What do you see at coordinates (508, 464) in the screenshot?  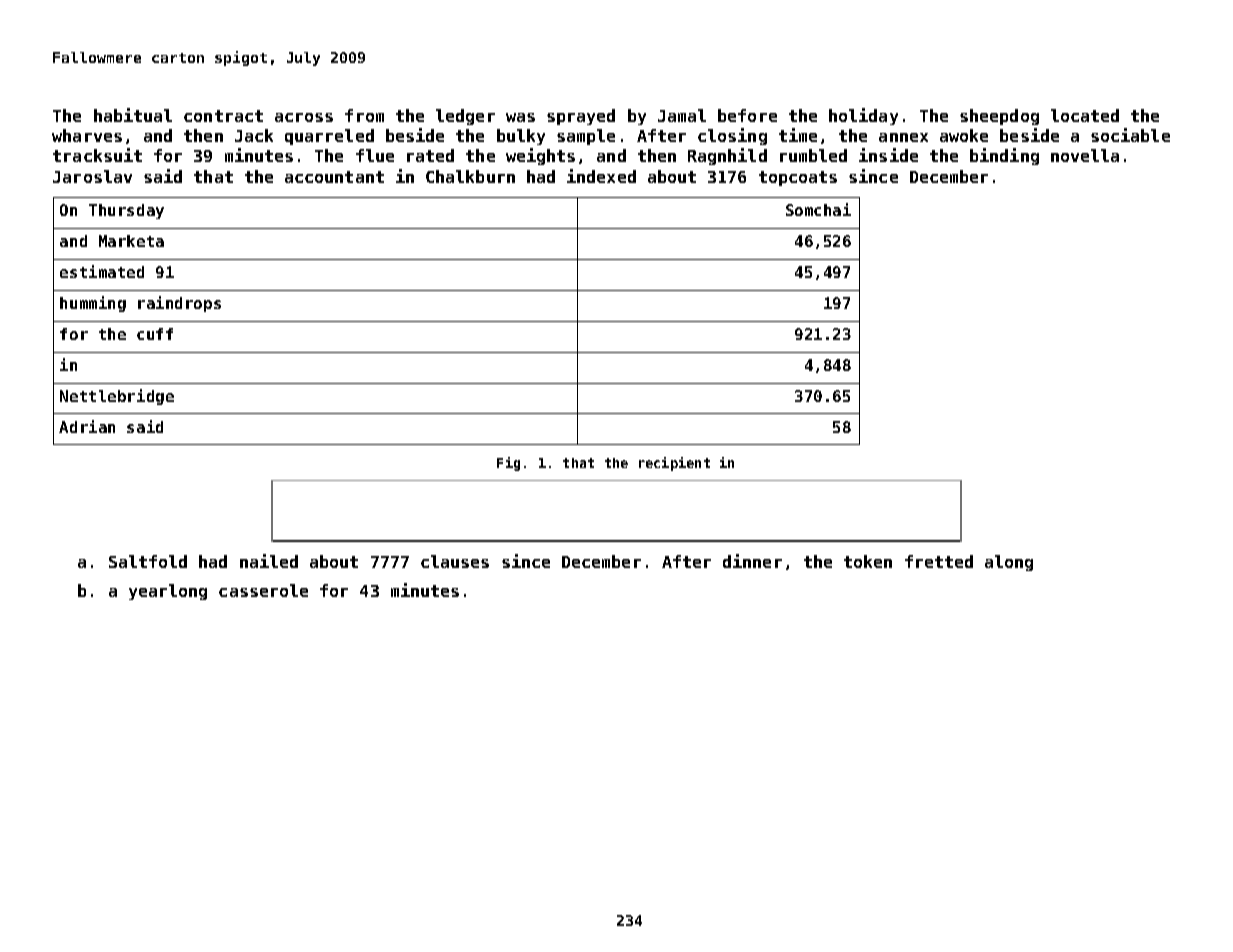 I see `Fig` at bounding box center [508, 464].
